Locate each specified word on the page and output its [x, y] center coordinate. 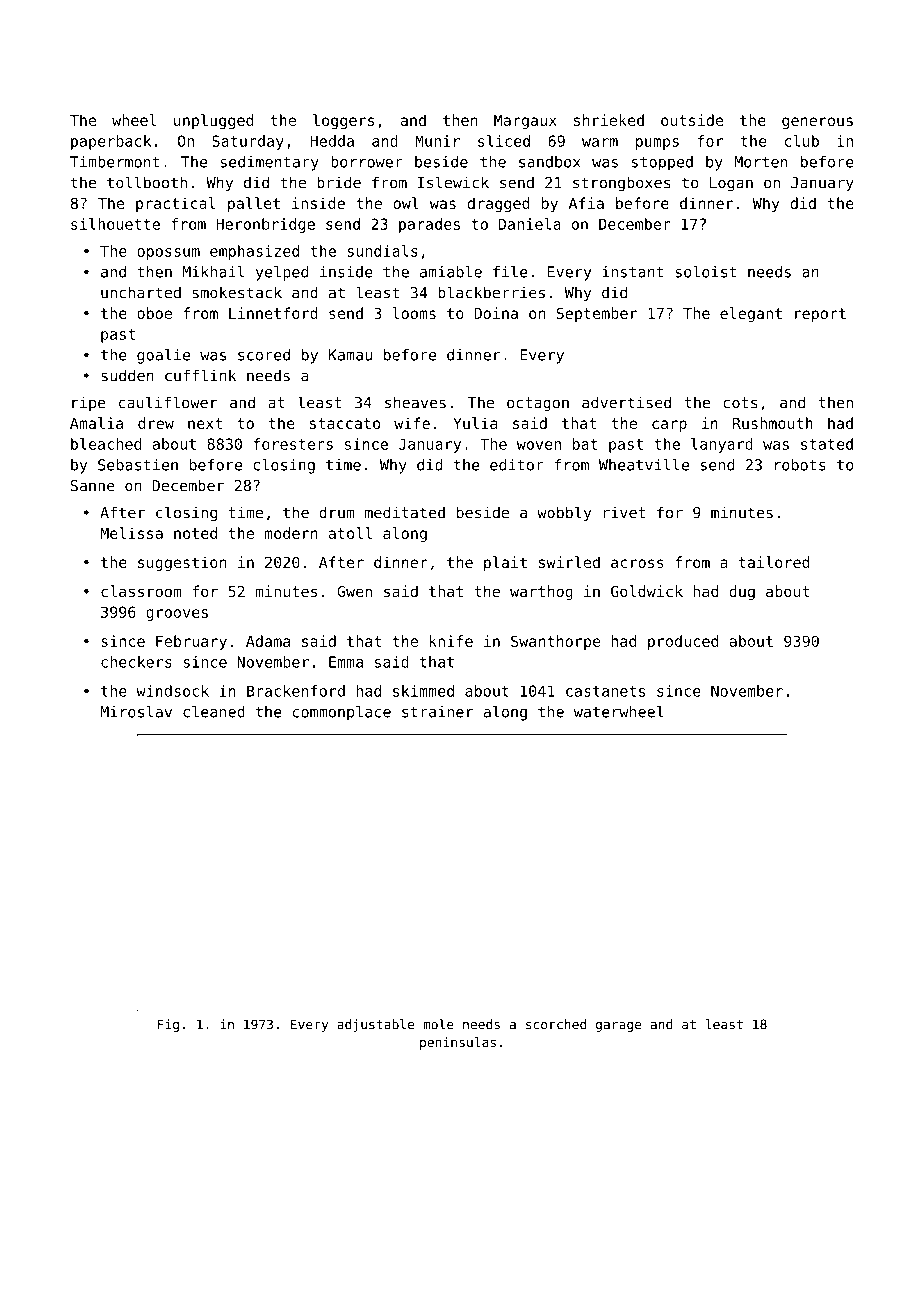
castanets [605, 691]
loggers [343, 121]
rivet [624, 512]
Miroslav [136, 712]
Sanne [93, 486]
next [205, 423]
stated [827, 444]
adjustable [375, 1025]
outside [692, 120]
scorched [556, 1024]
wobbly [564, 514]
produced [683, 642]
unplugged [213, 121]
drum [337, 512]
